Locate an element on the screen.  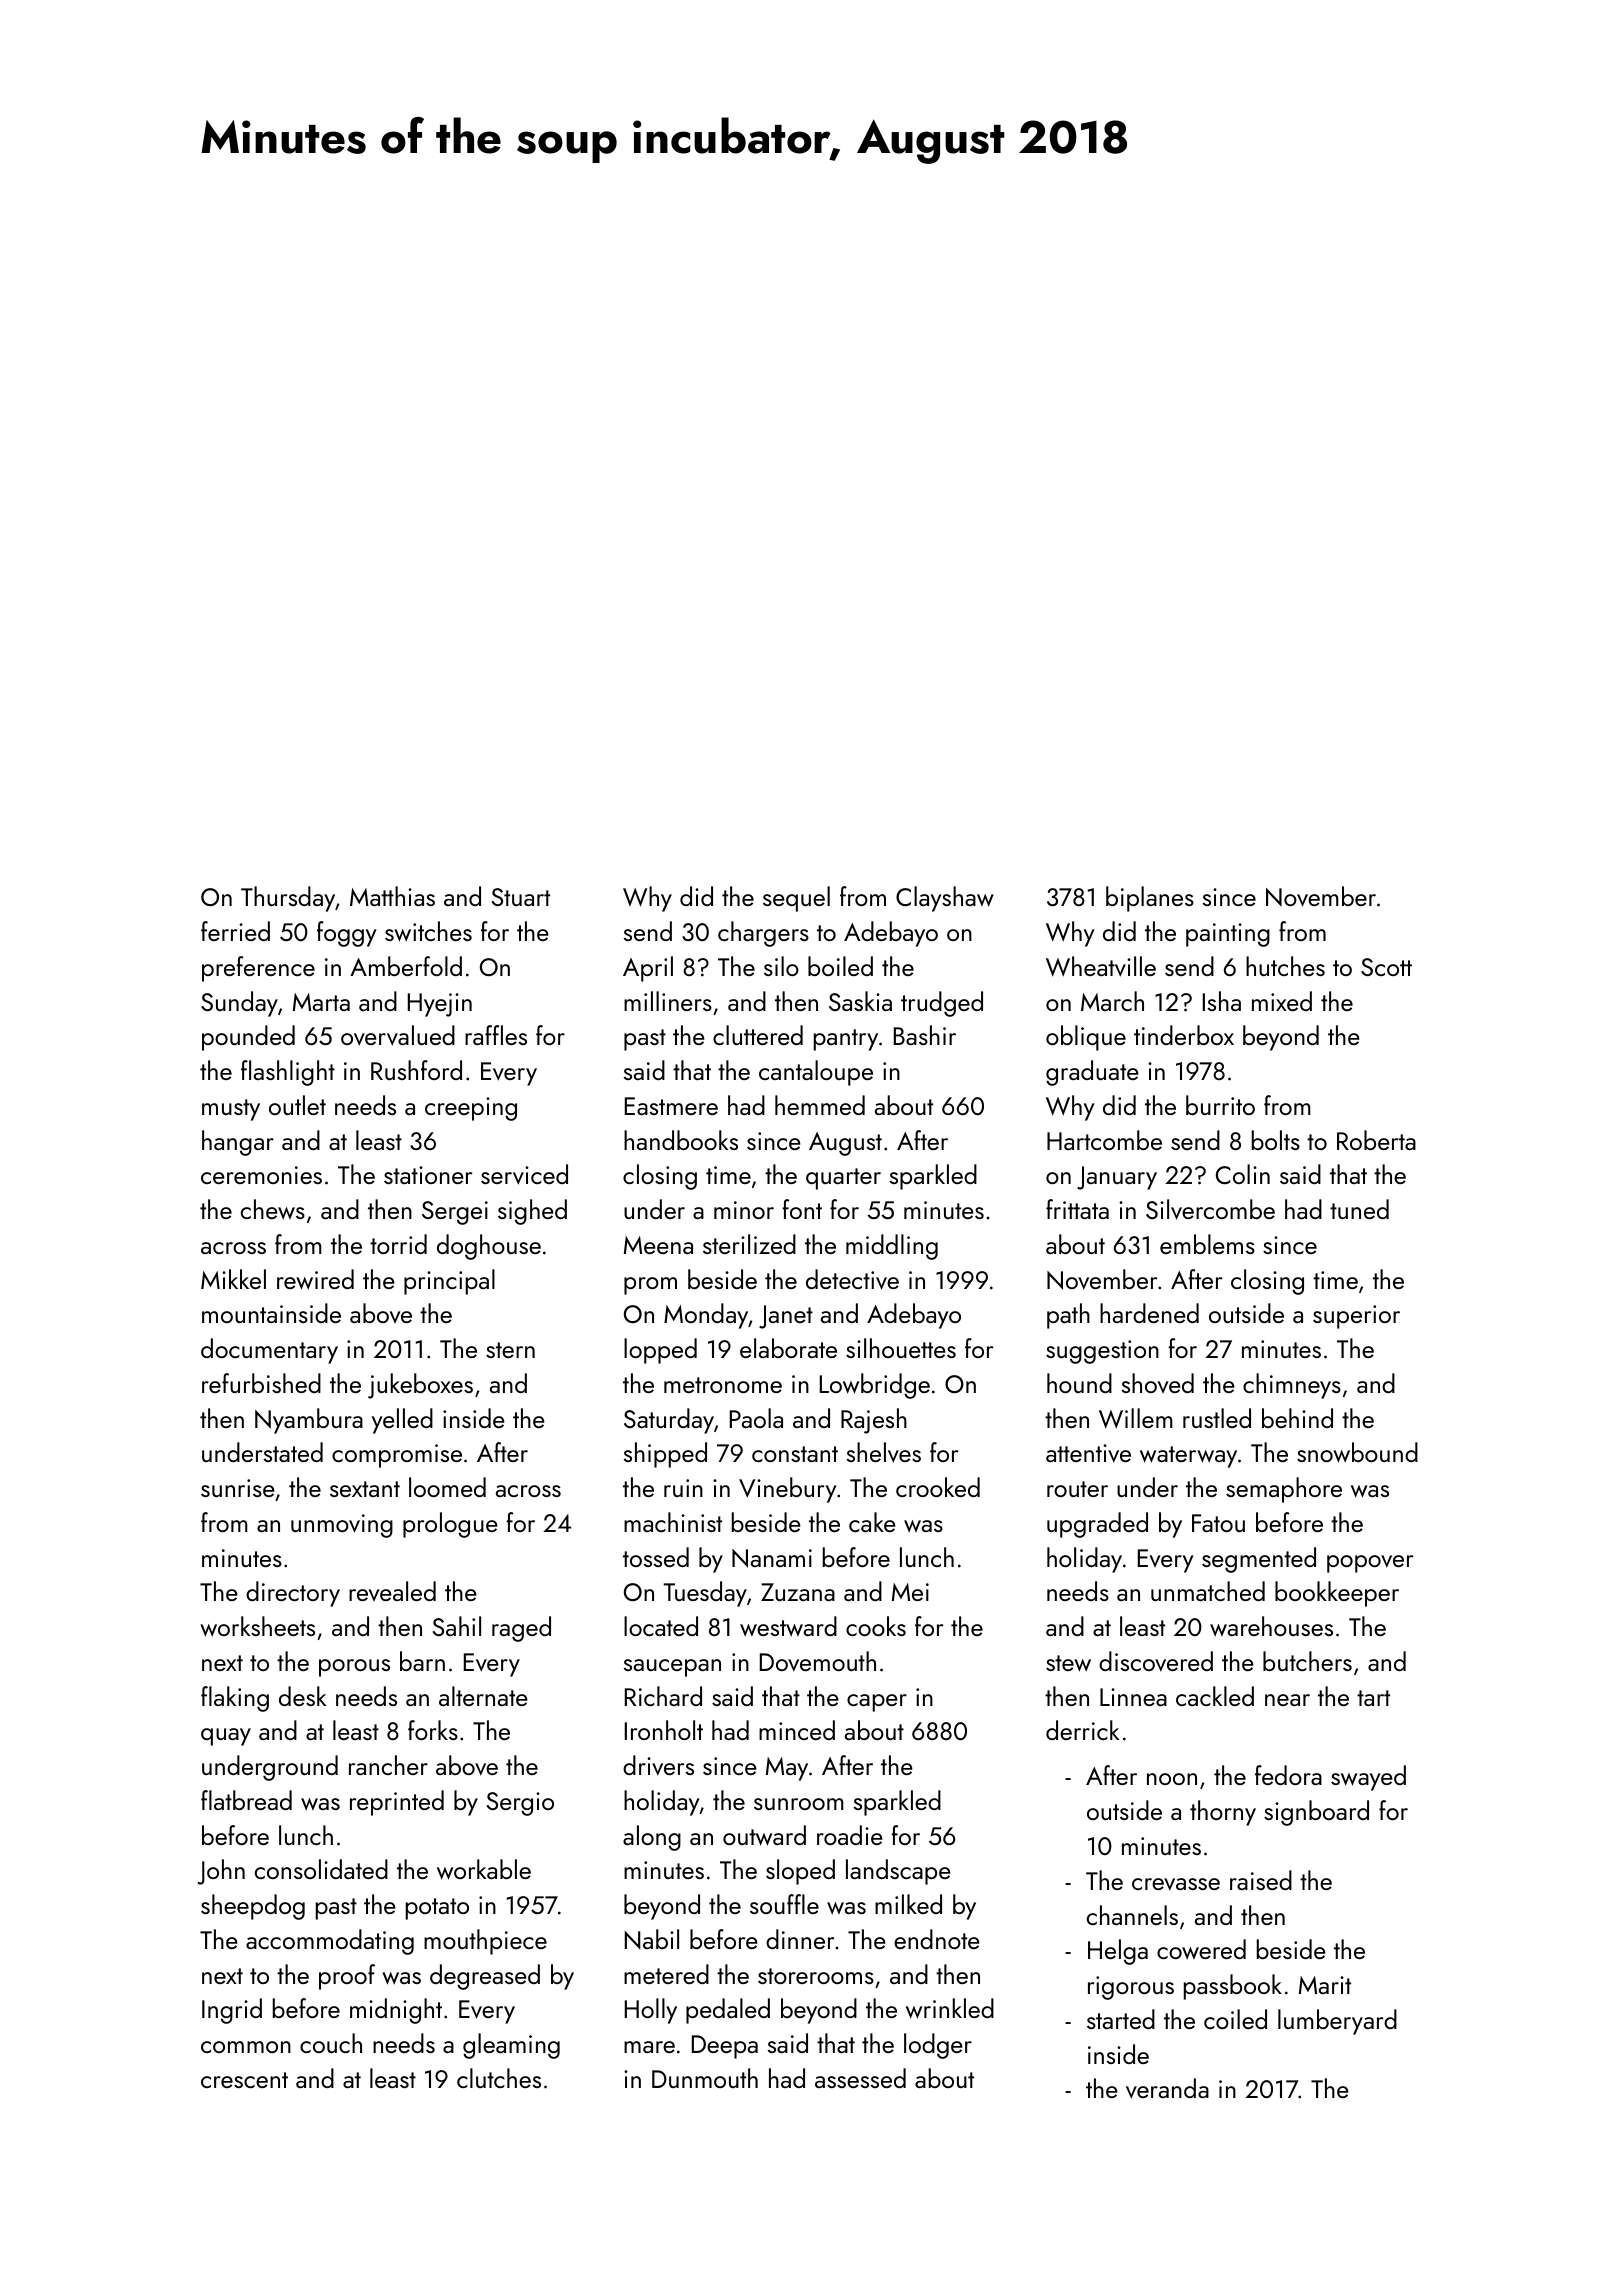
flaking is located at coordinates (235, 1699).
